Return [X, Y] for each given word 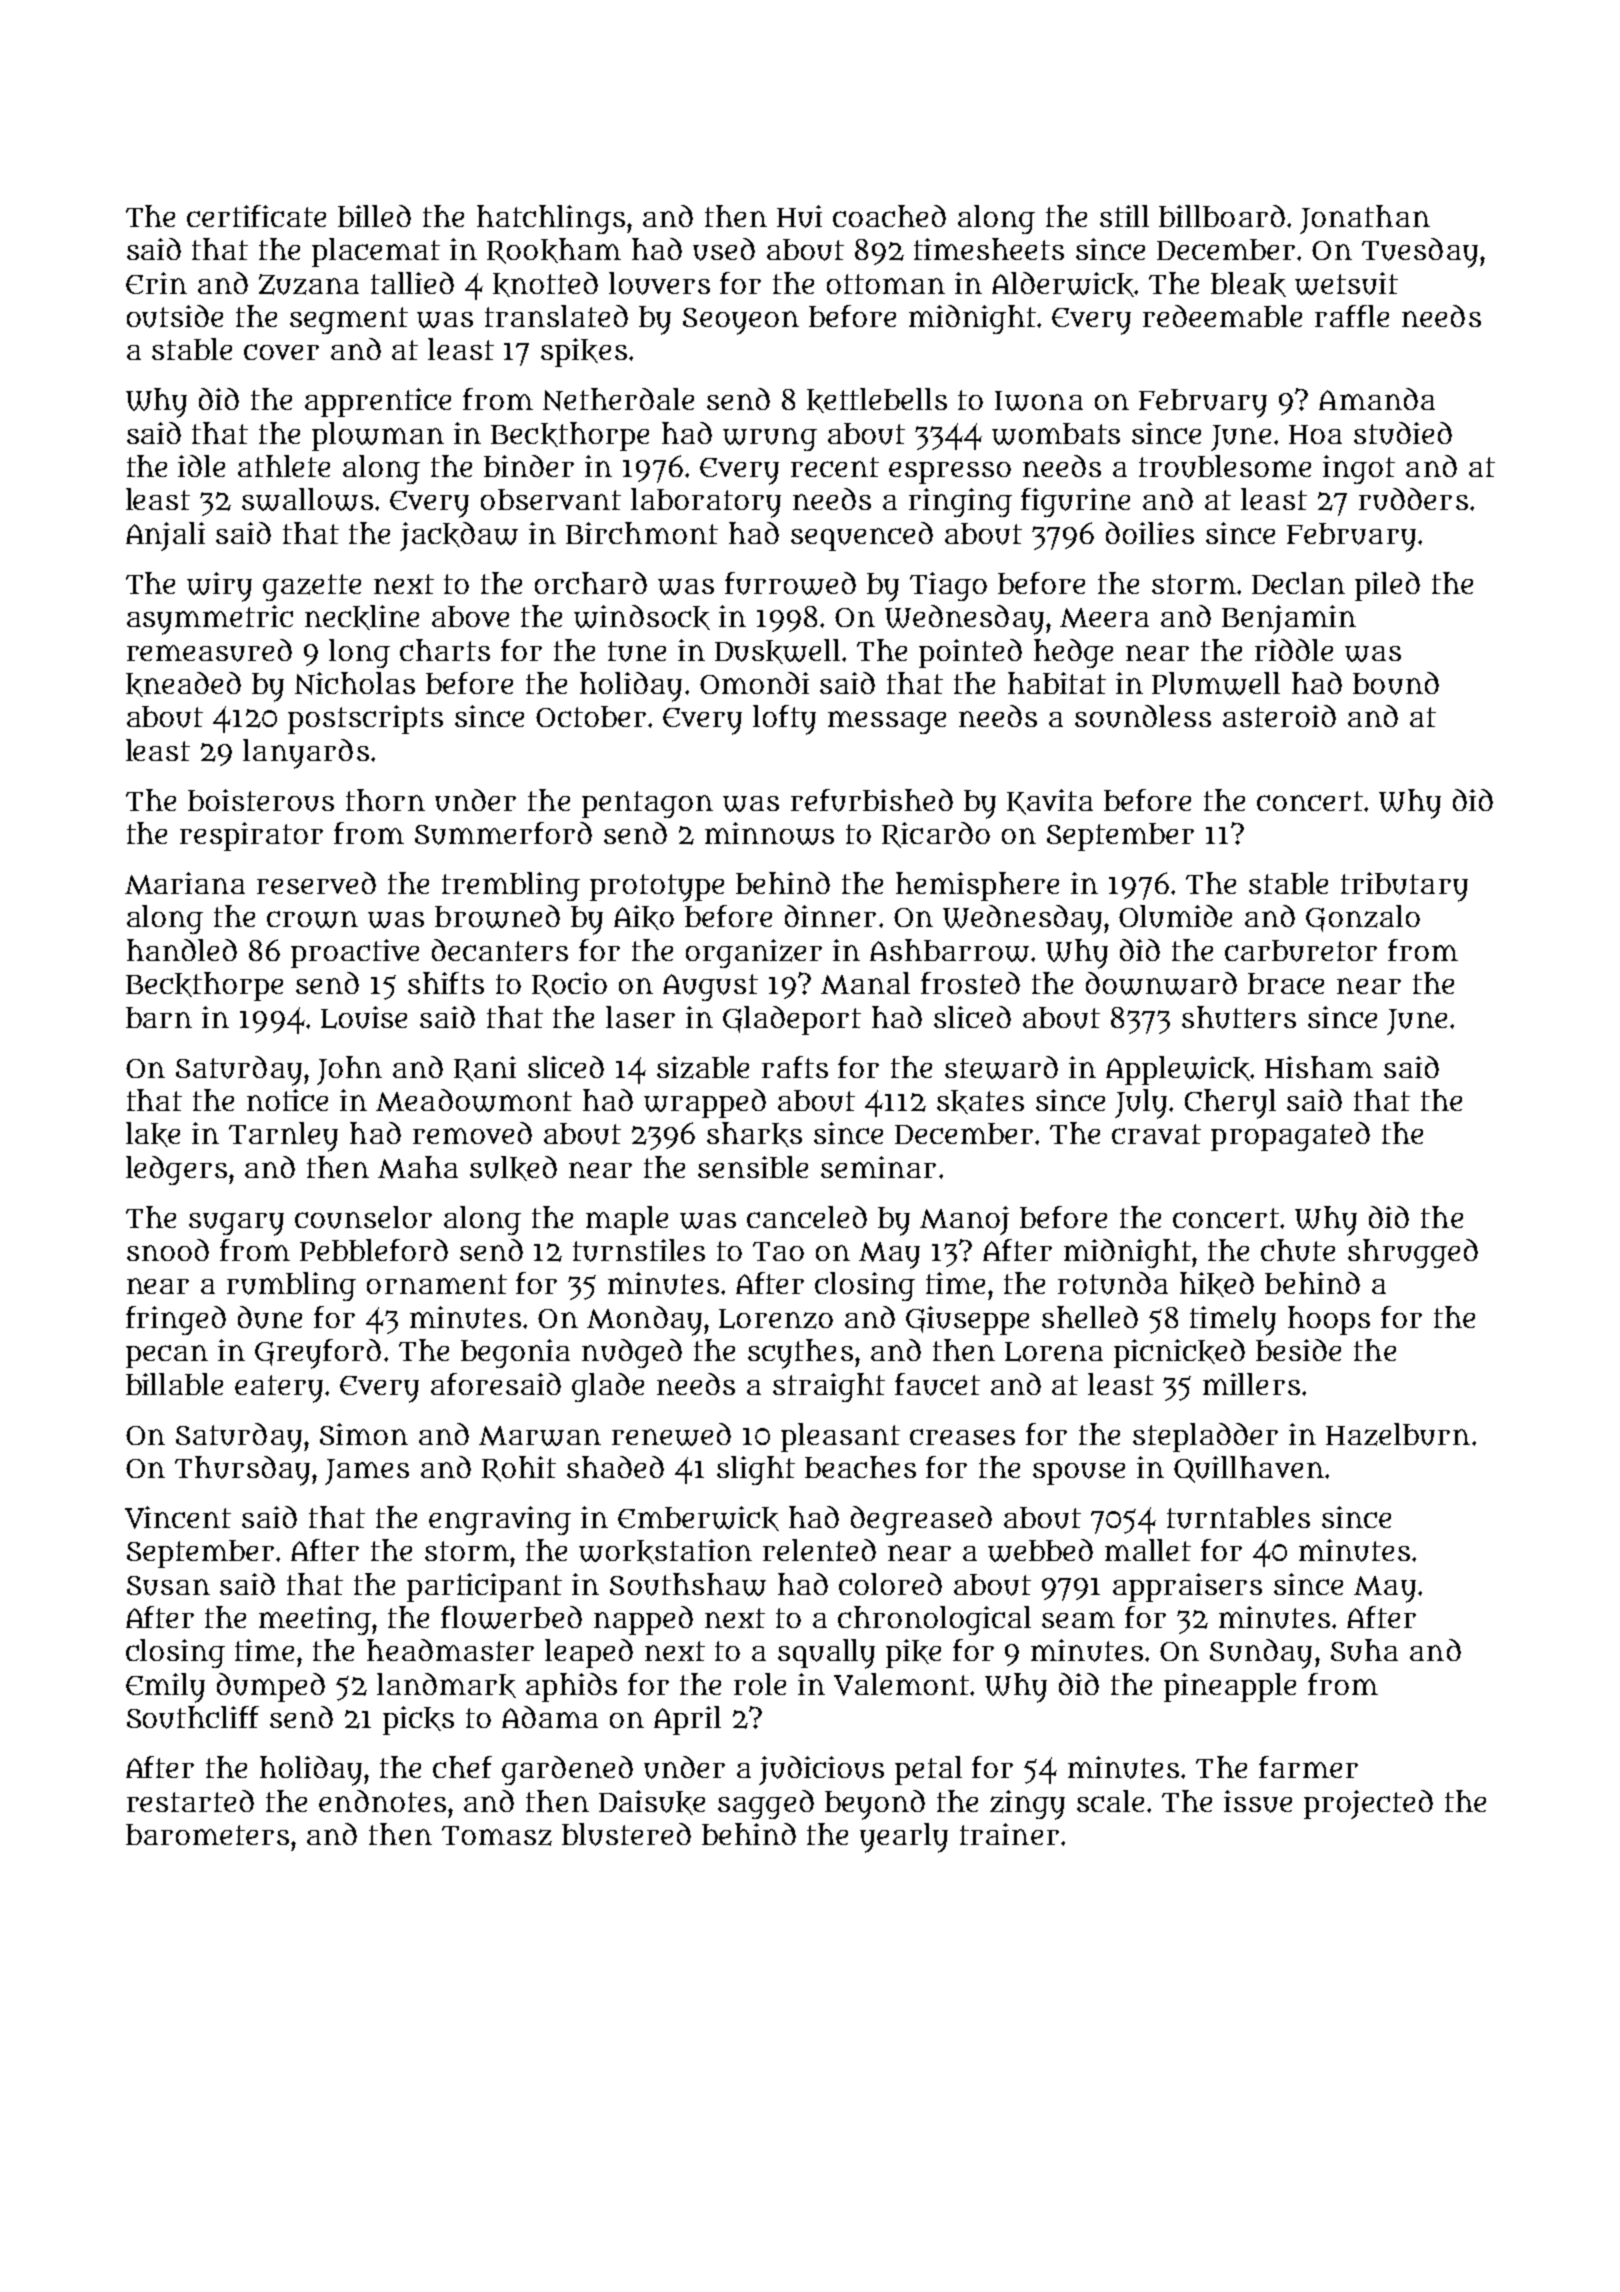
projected [1368, 1804]
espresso [950, 473]
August [710, 987]
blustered [626, 1834]
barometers [207, 1834]
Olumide [1175, 916]
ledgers [176, 1170]
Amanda [1377, 399]
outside [175, 316]
